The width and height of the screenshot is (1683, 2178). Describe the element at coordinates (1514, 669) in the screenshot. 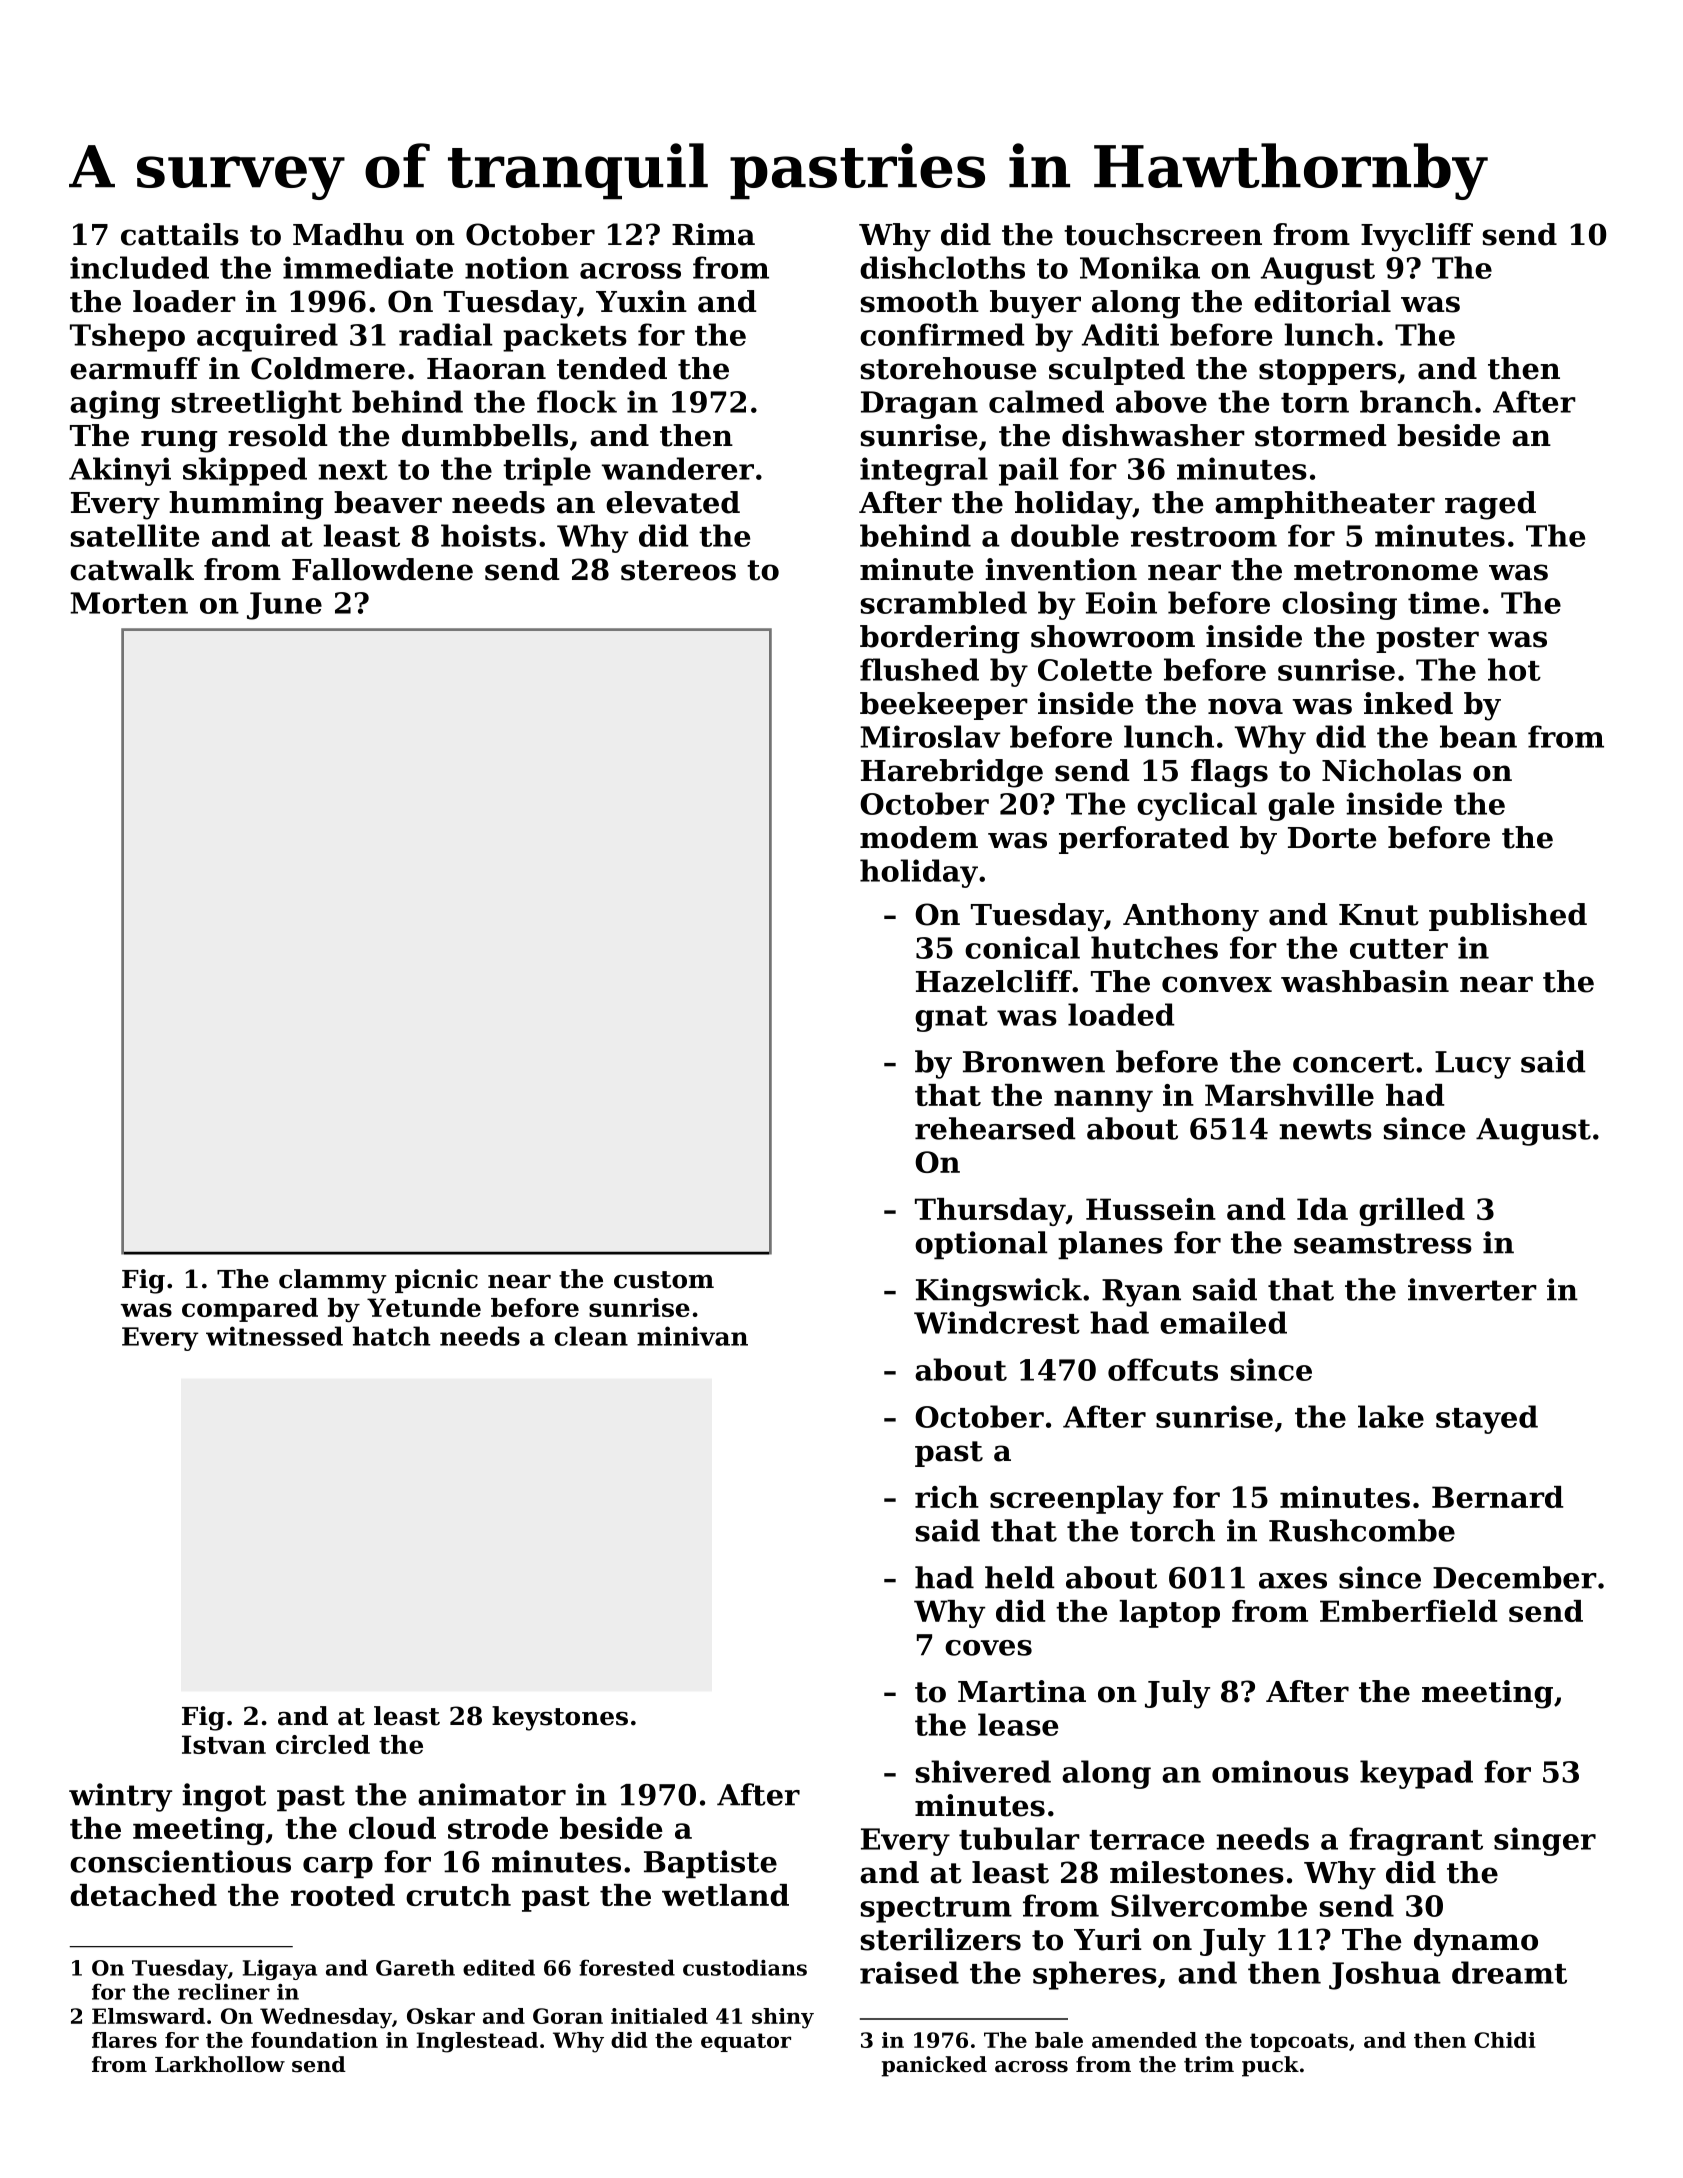

I see `hot` at that location.
